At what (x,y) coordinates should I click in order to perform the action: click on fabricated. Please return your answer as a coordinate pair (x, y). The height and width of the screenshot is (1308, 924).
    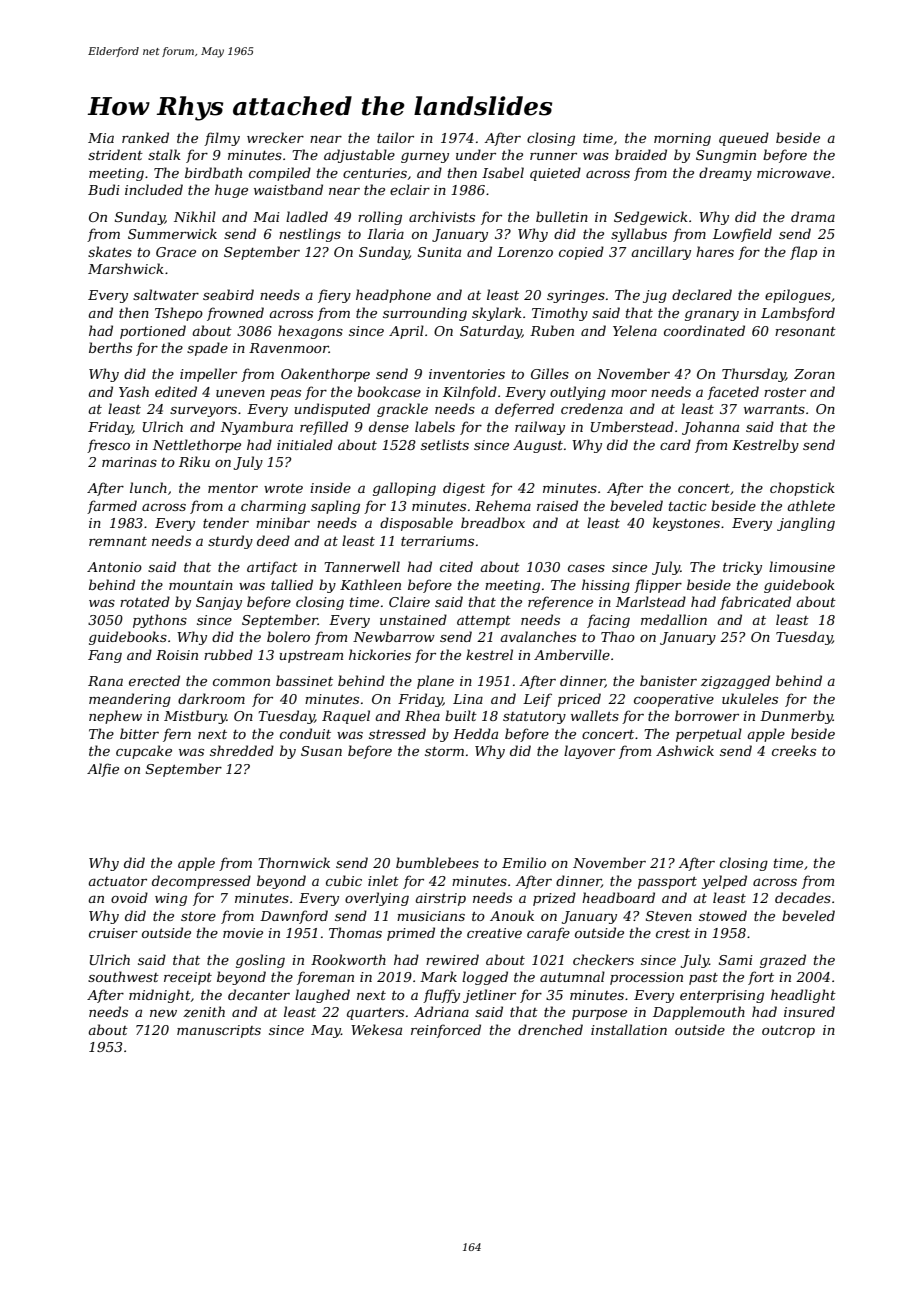
    Looking at the image, I should click on (755, 603).
